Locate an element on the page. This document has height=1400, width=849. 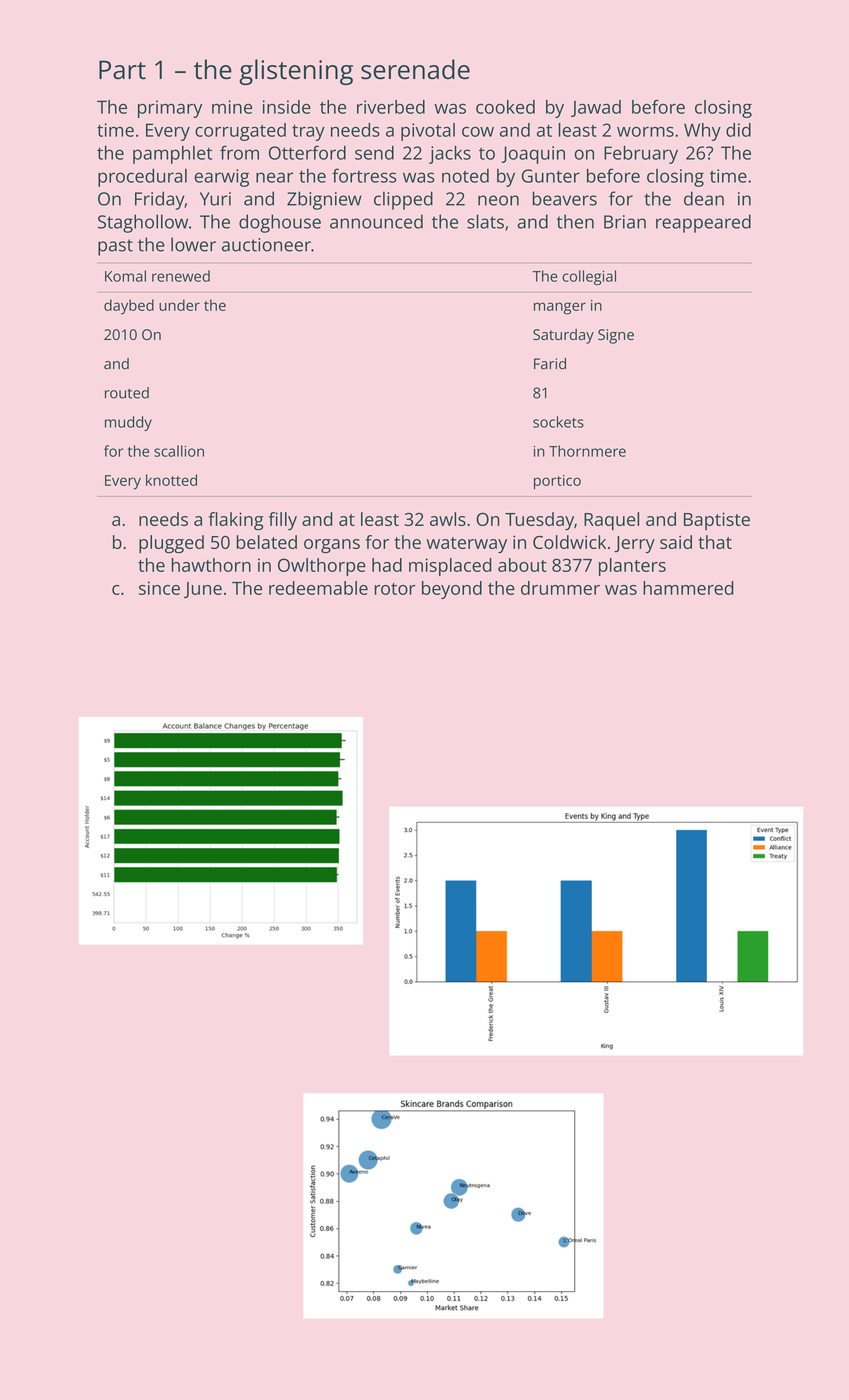
manger is located at coordinates (560, 308).
